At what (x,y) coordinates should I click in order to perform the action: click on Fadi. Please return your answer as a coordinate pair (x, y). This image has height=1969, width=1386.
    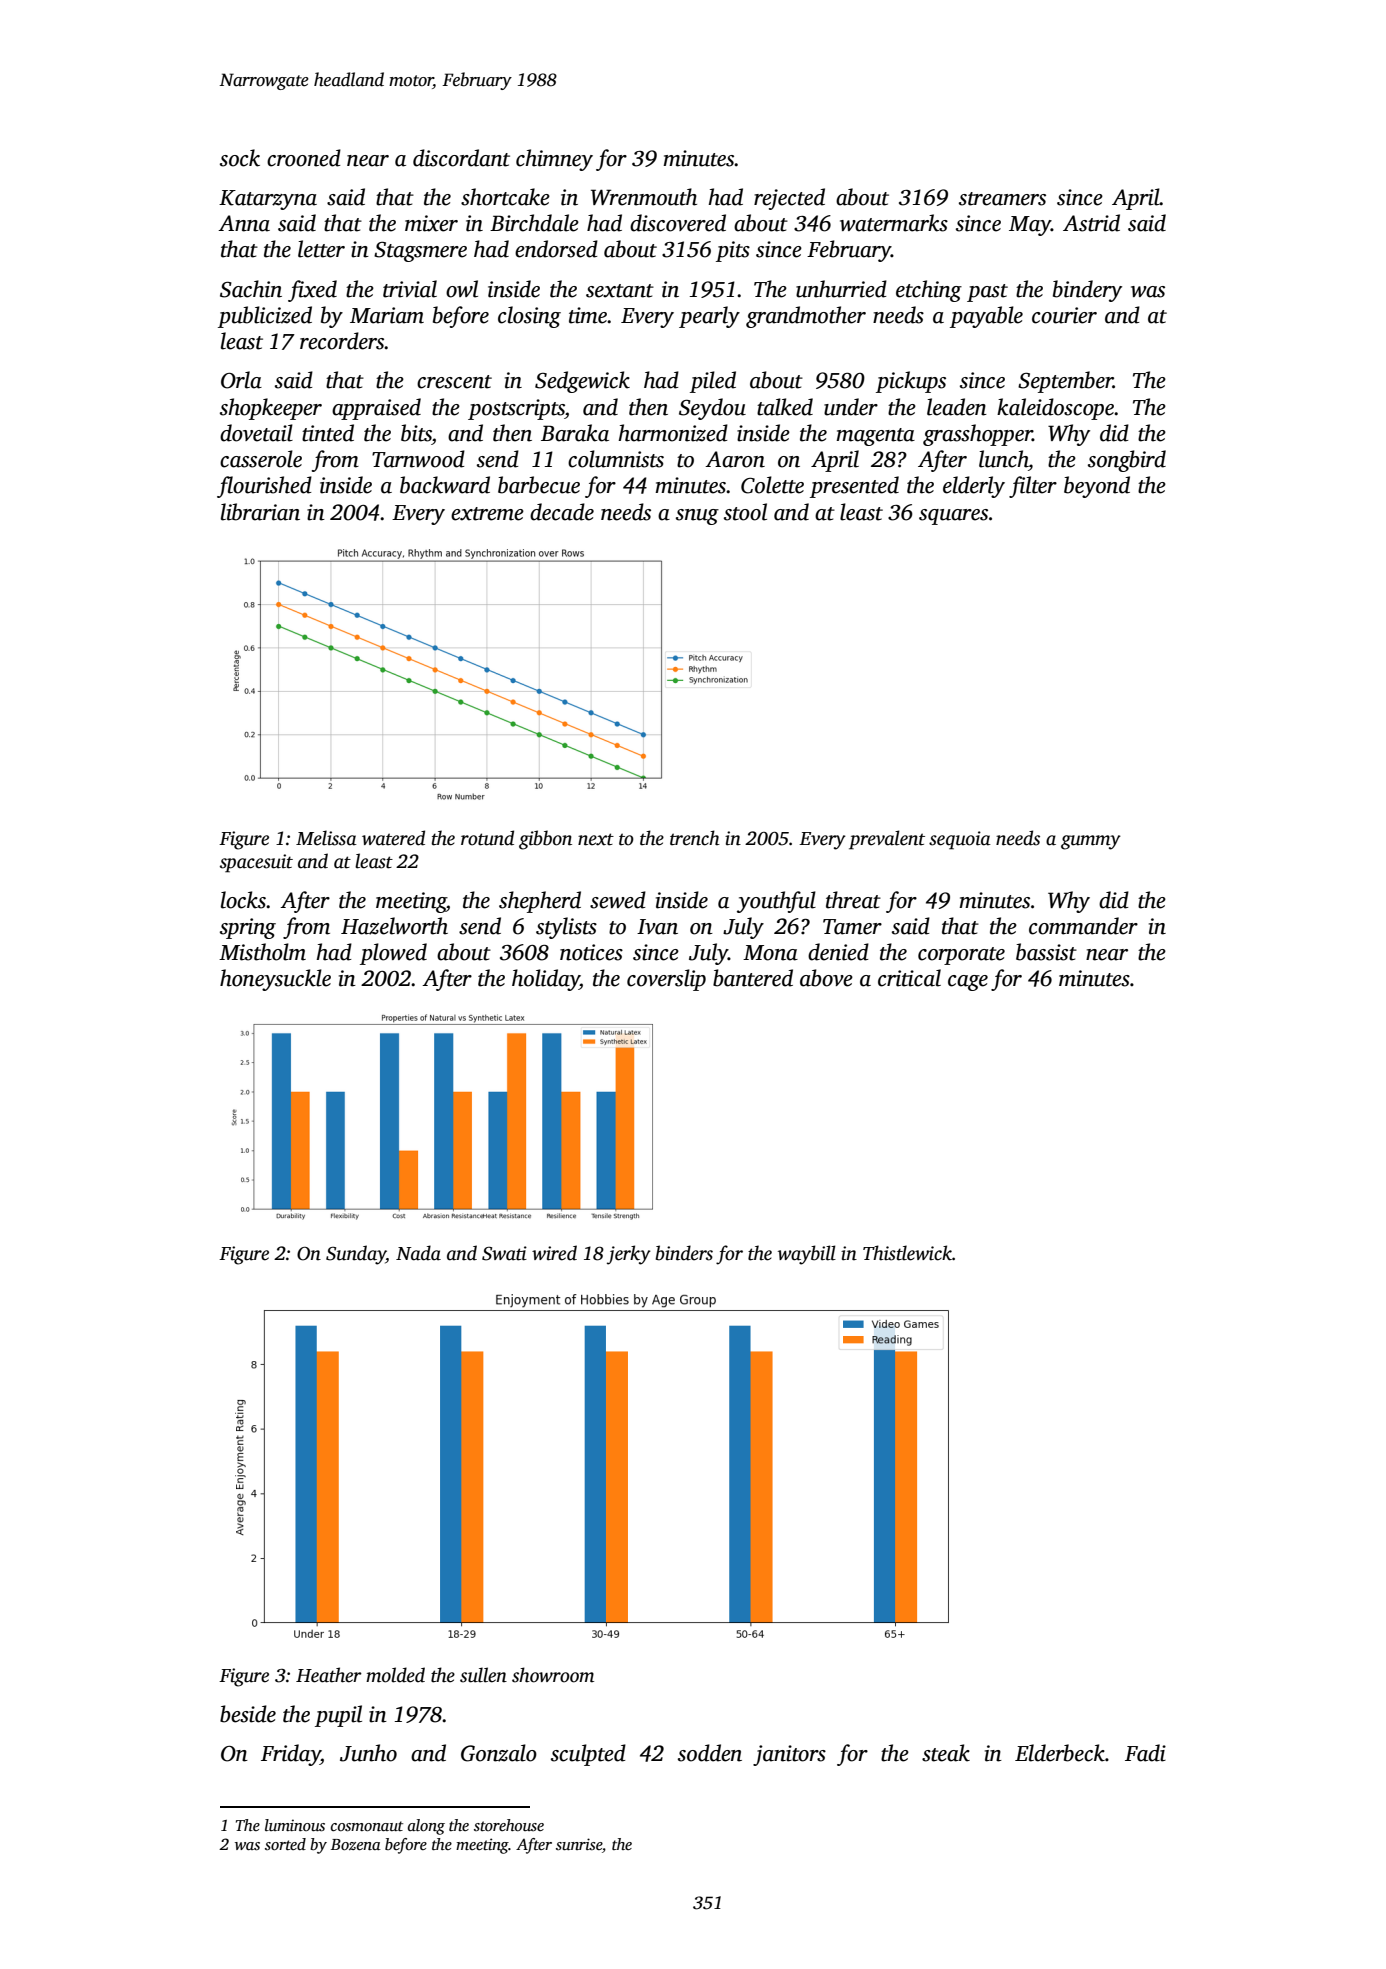
    Looking at the image, I should click on (1145, 1753).
